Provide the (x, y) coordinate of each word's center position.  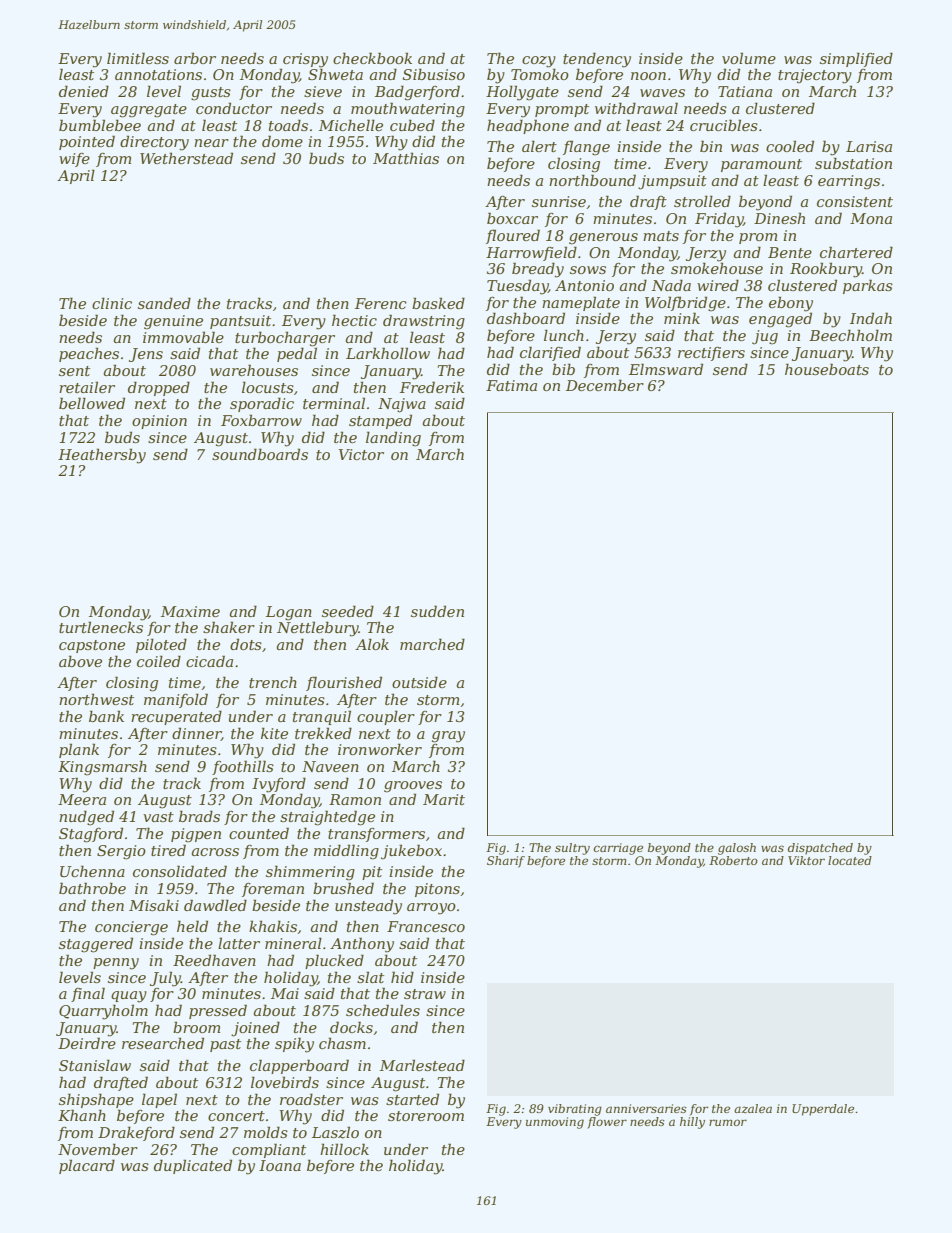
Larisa (869, 146)
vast (158, 817)
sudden (437, 611)
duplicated (193, 1166)
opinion (159, 422)
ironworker (380, 749)
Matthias (406, 158)
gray (448, 737)
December (605, 385)
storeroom (426, 1116)
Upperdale (823, 1110)
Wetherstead (186, 158)
